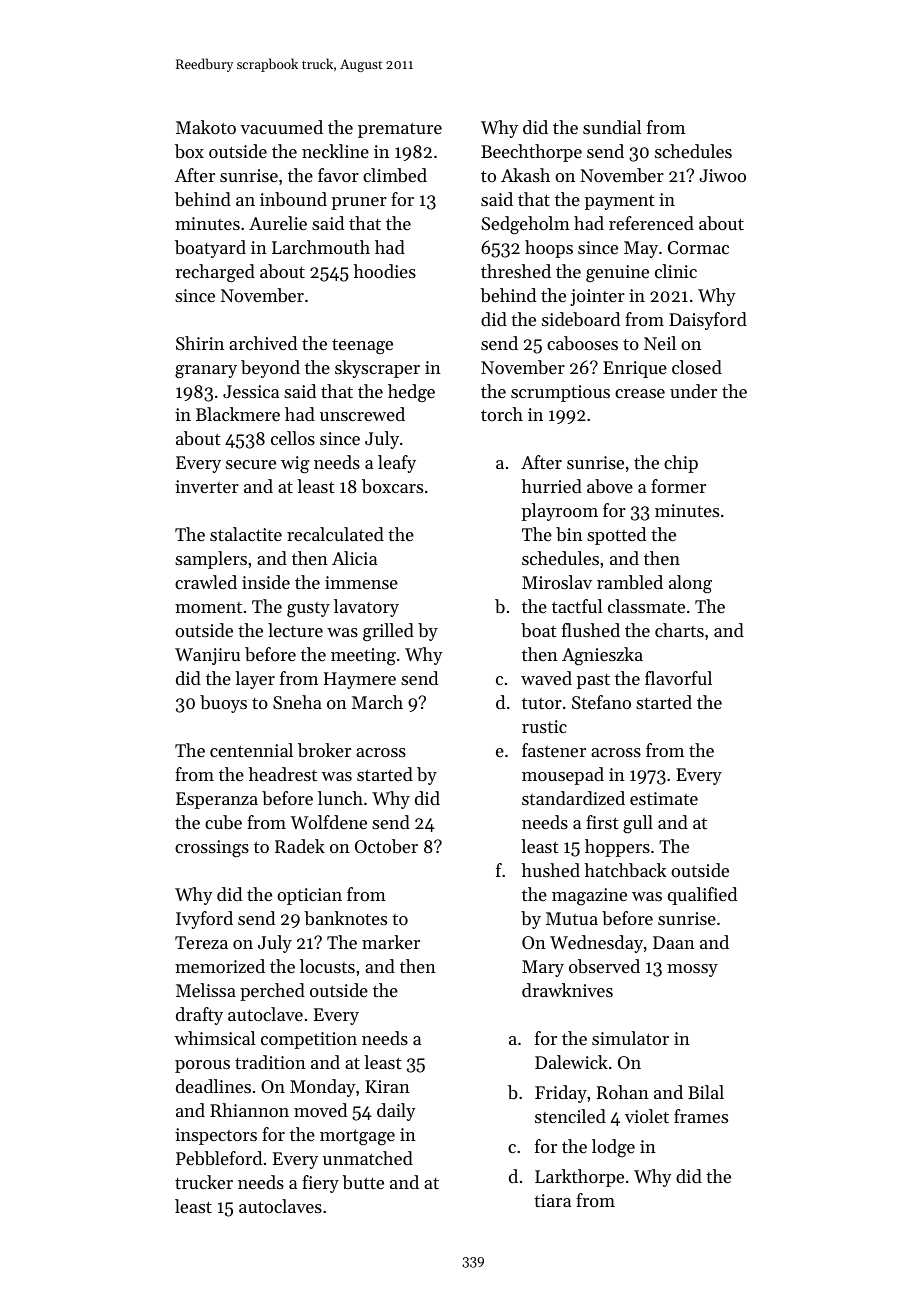 This page has height=1311, width=924. What do you see at coordinates (219, 1158) in the page?
I see `Pebbleford` at bounding box center [219, 1158].
